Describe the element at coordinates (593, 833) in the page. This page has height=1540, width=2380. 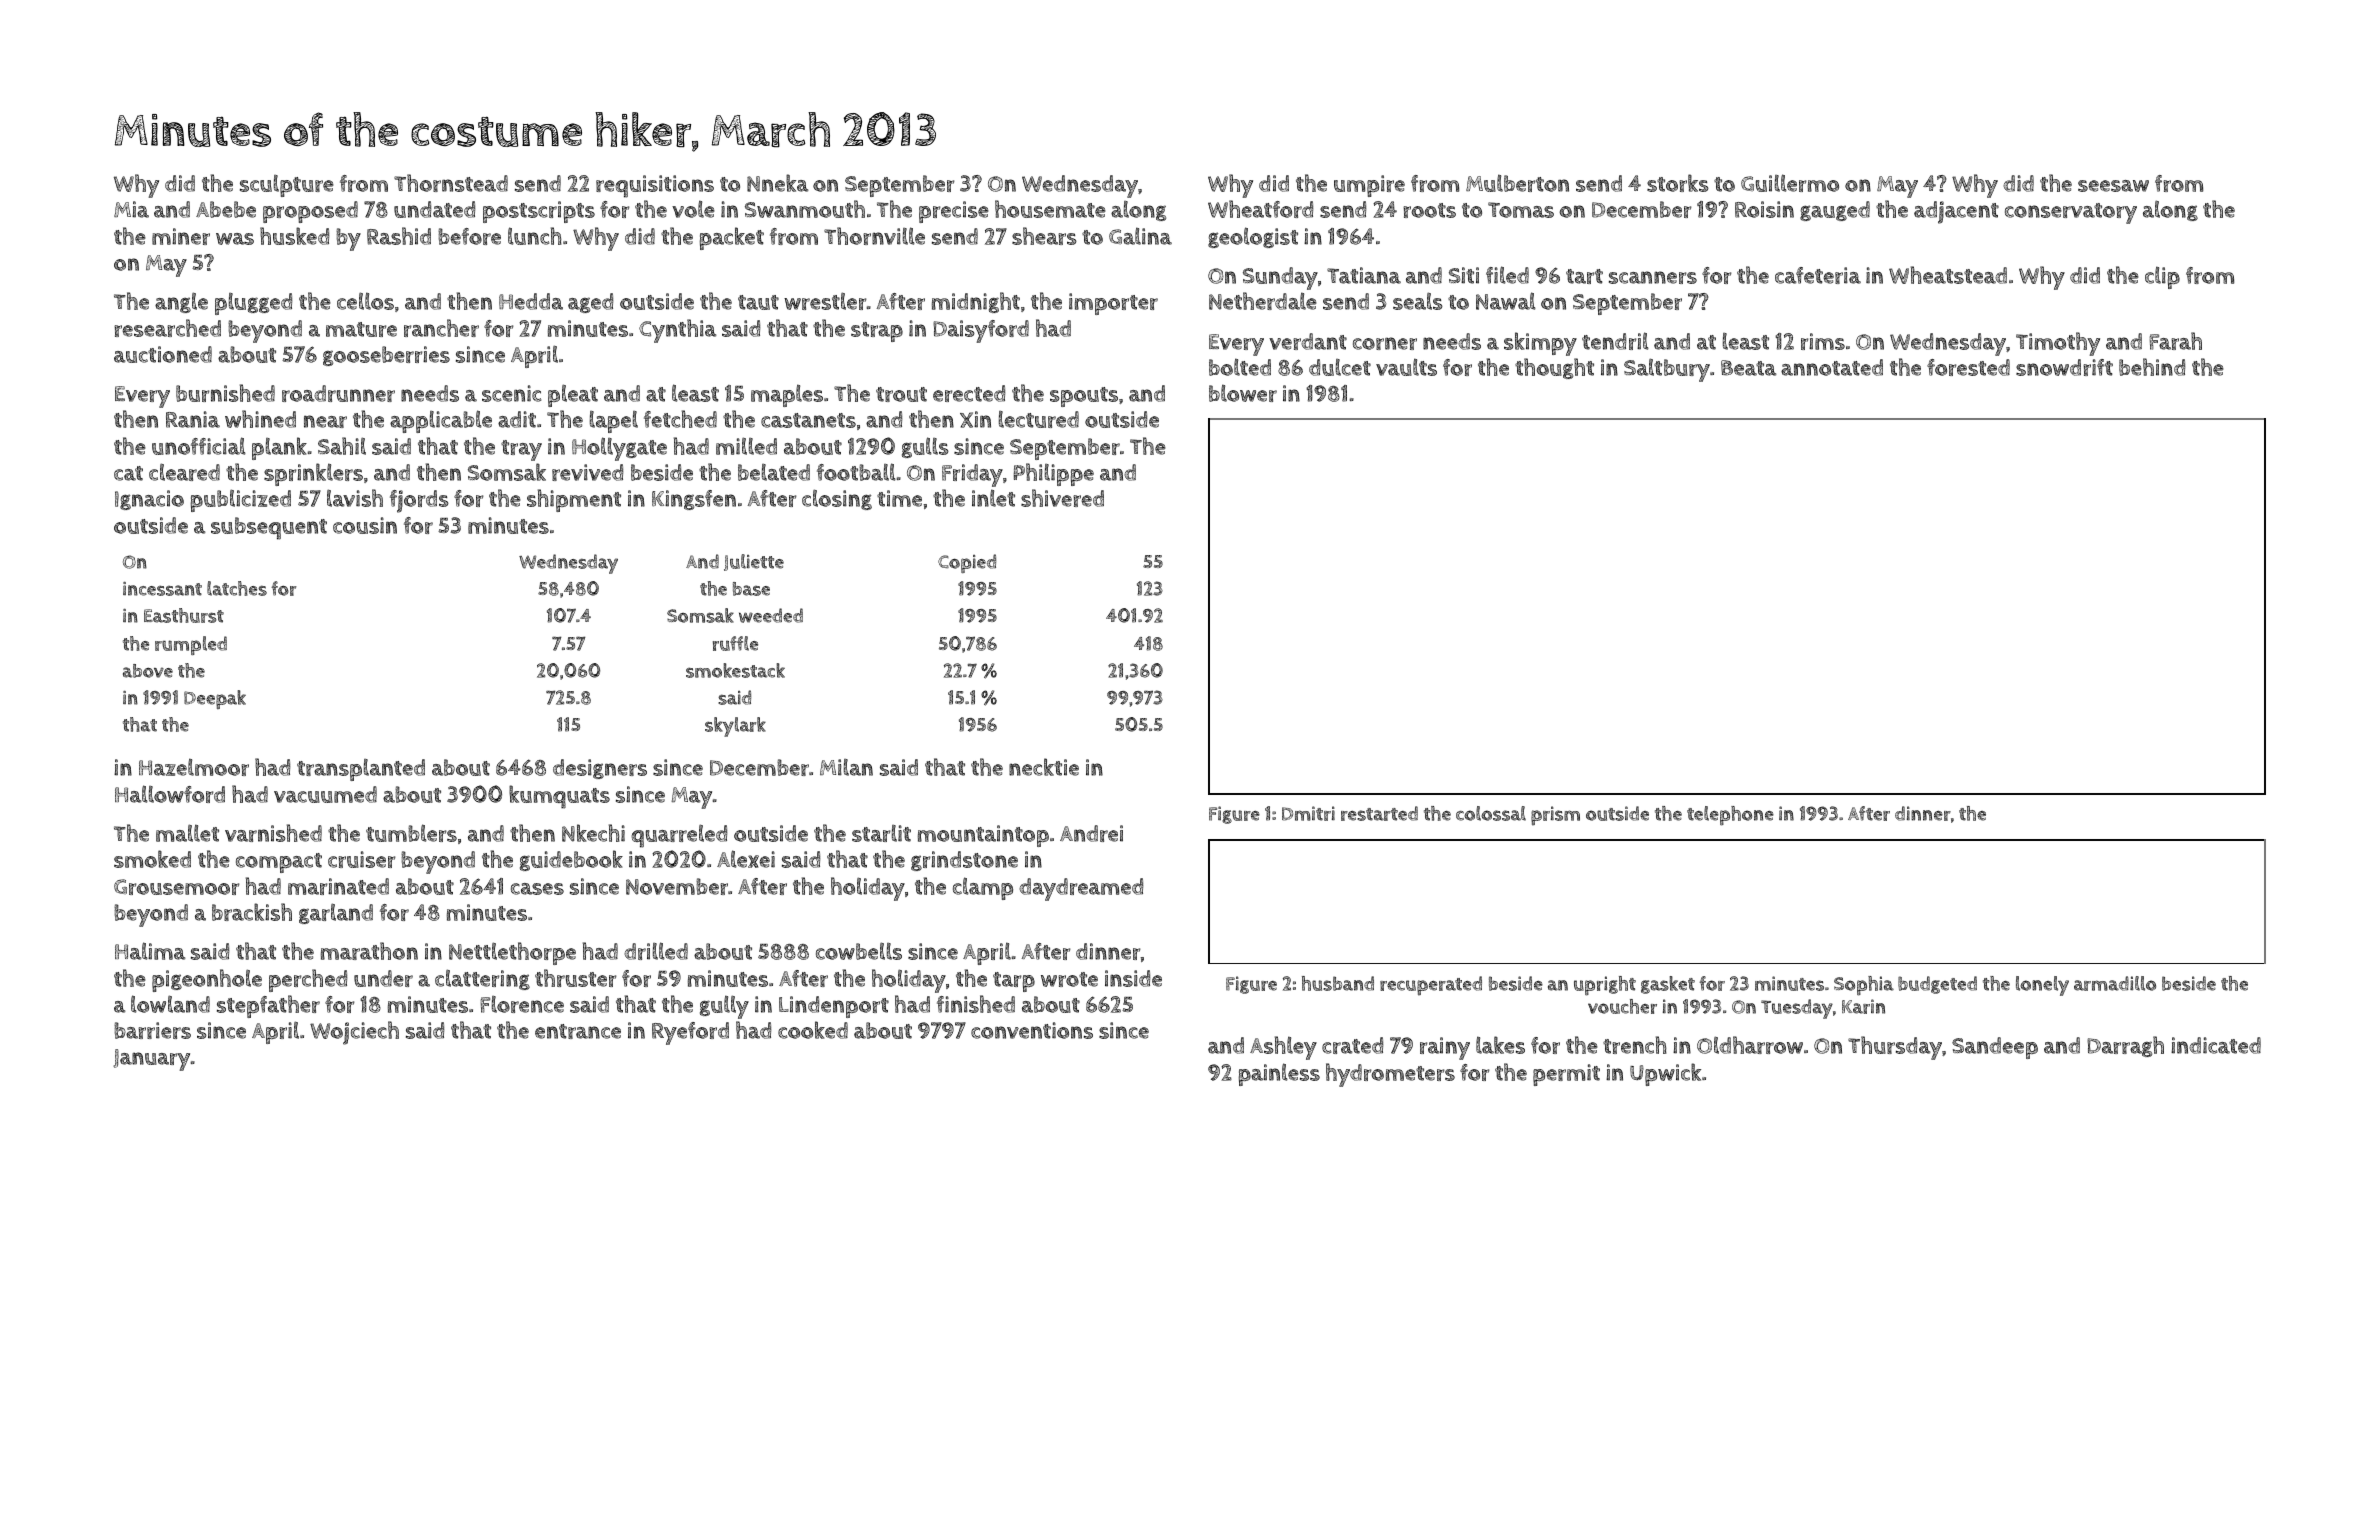
I see `Nkechi` at that location.
